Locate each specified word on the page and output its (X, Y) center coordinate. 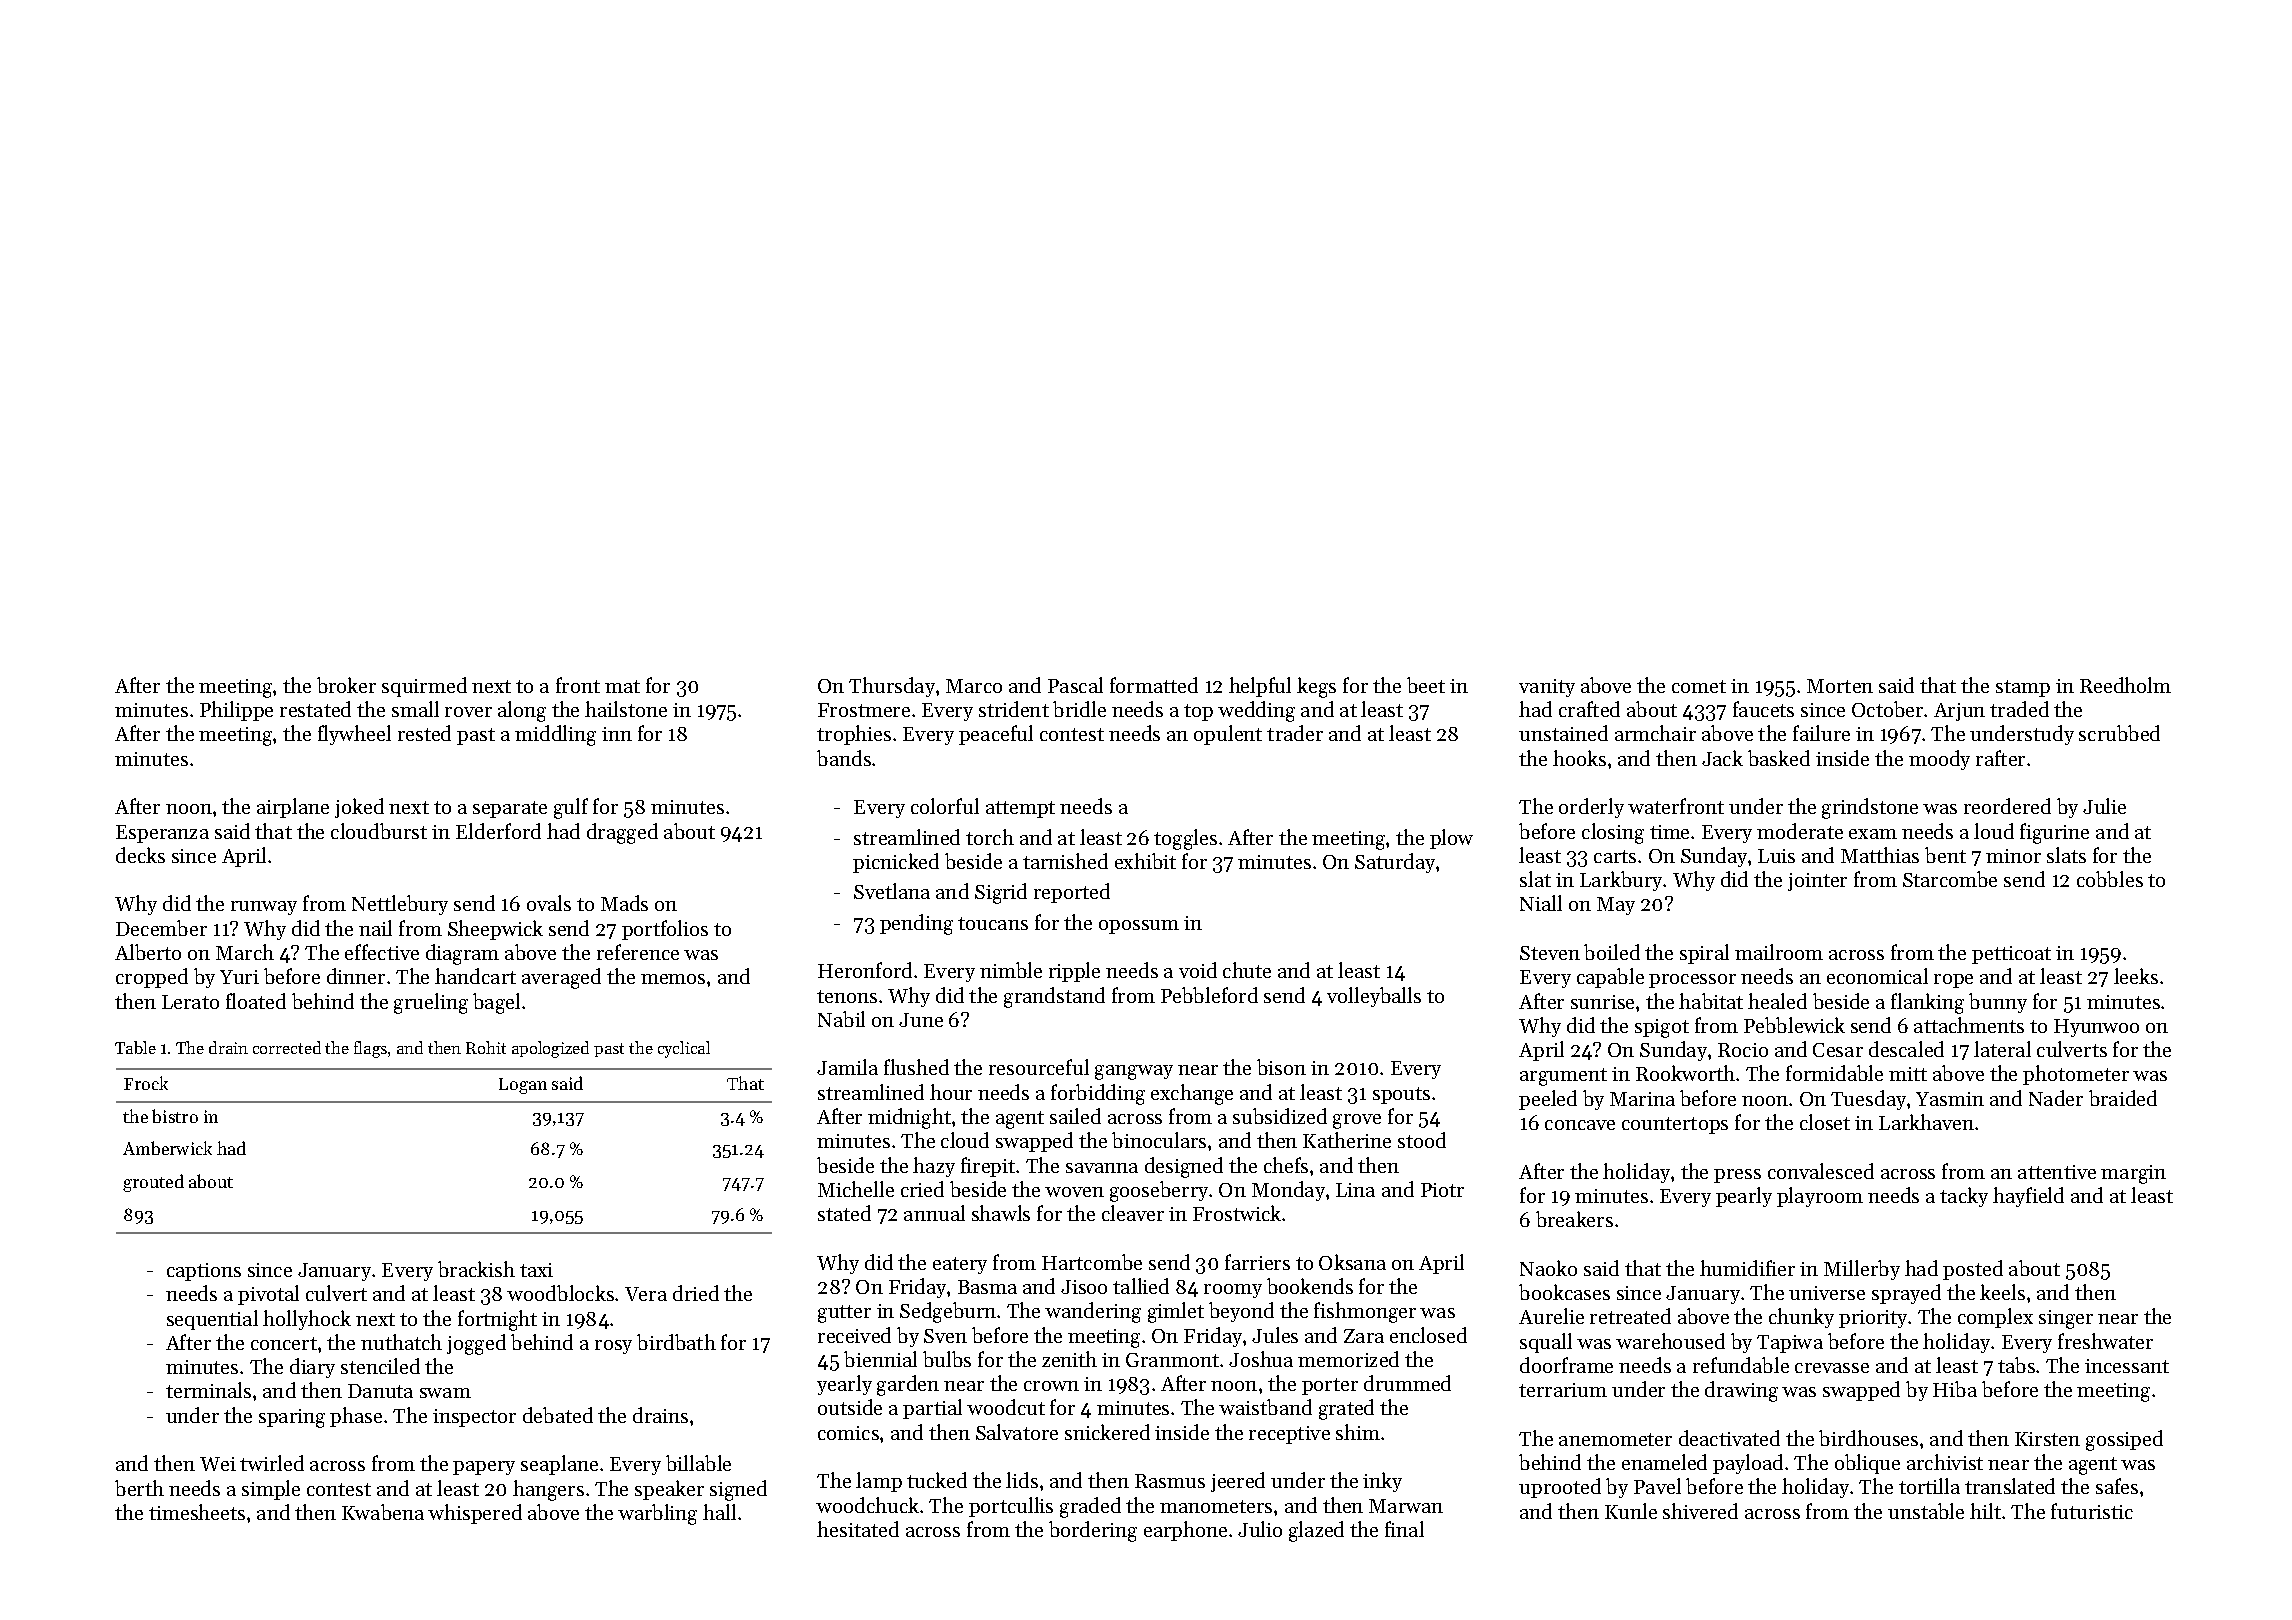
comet (1699, 686)
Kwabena (383, 1512)
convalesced (1821, 1171)
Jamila (847, 1067)
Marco (974, 686)
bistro (175, 1116)
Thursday (892, 687)
